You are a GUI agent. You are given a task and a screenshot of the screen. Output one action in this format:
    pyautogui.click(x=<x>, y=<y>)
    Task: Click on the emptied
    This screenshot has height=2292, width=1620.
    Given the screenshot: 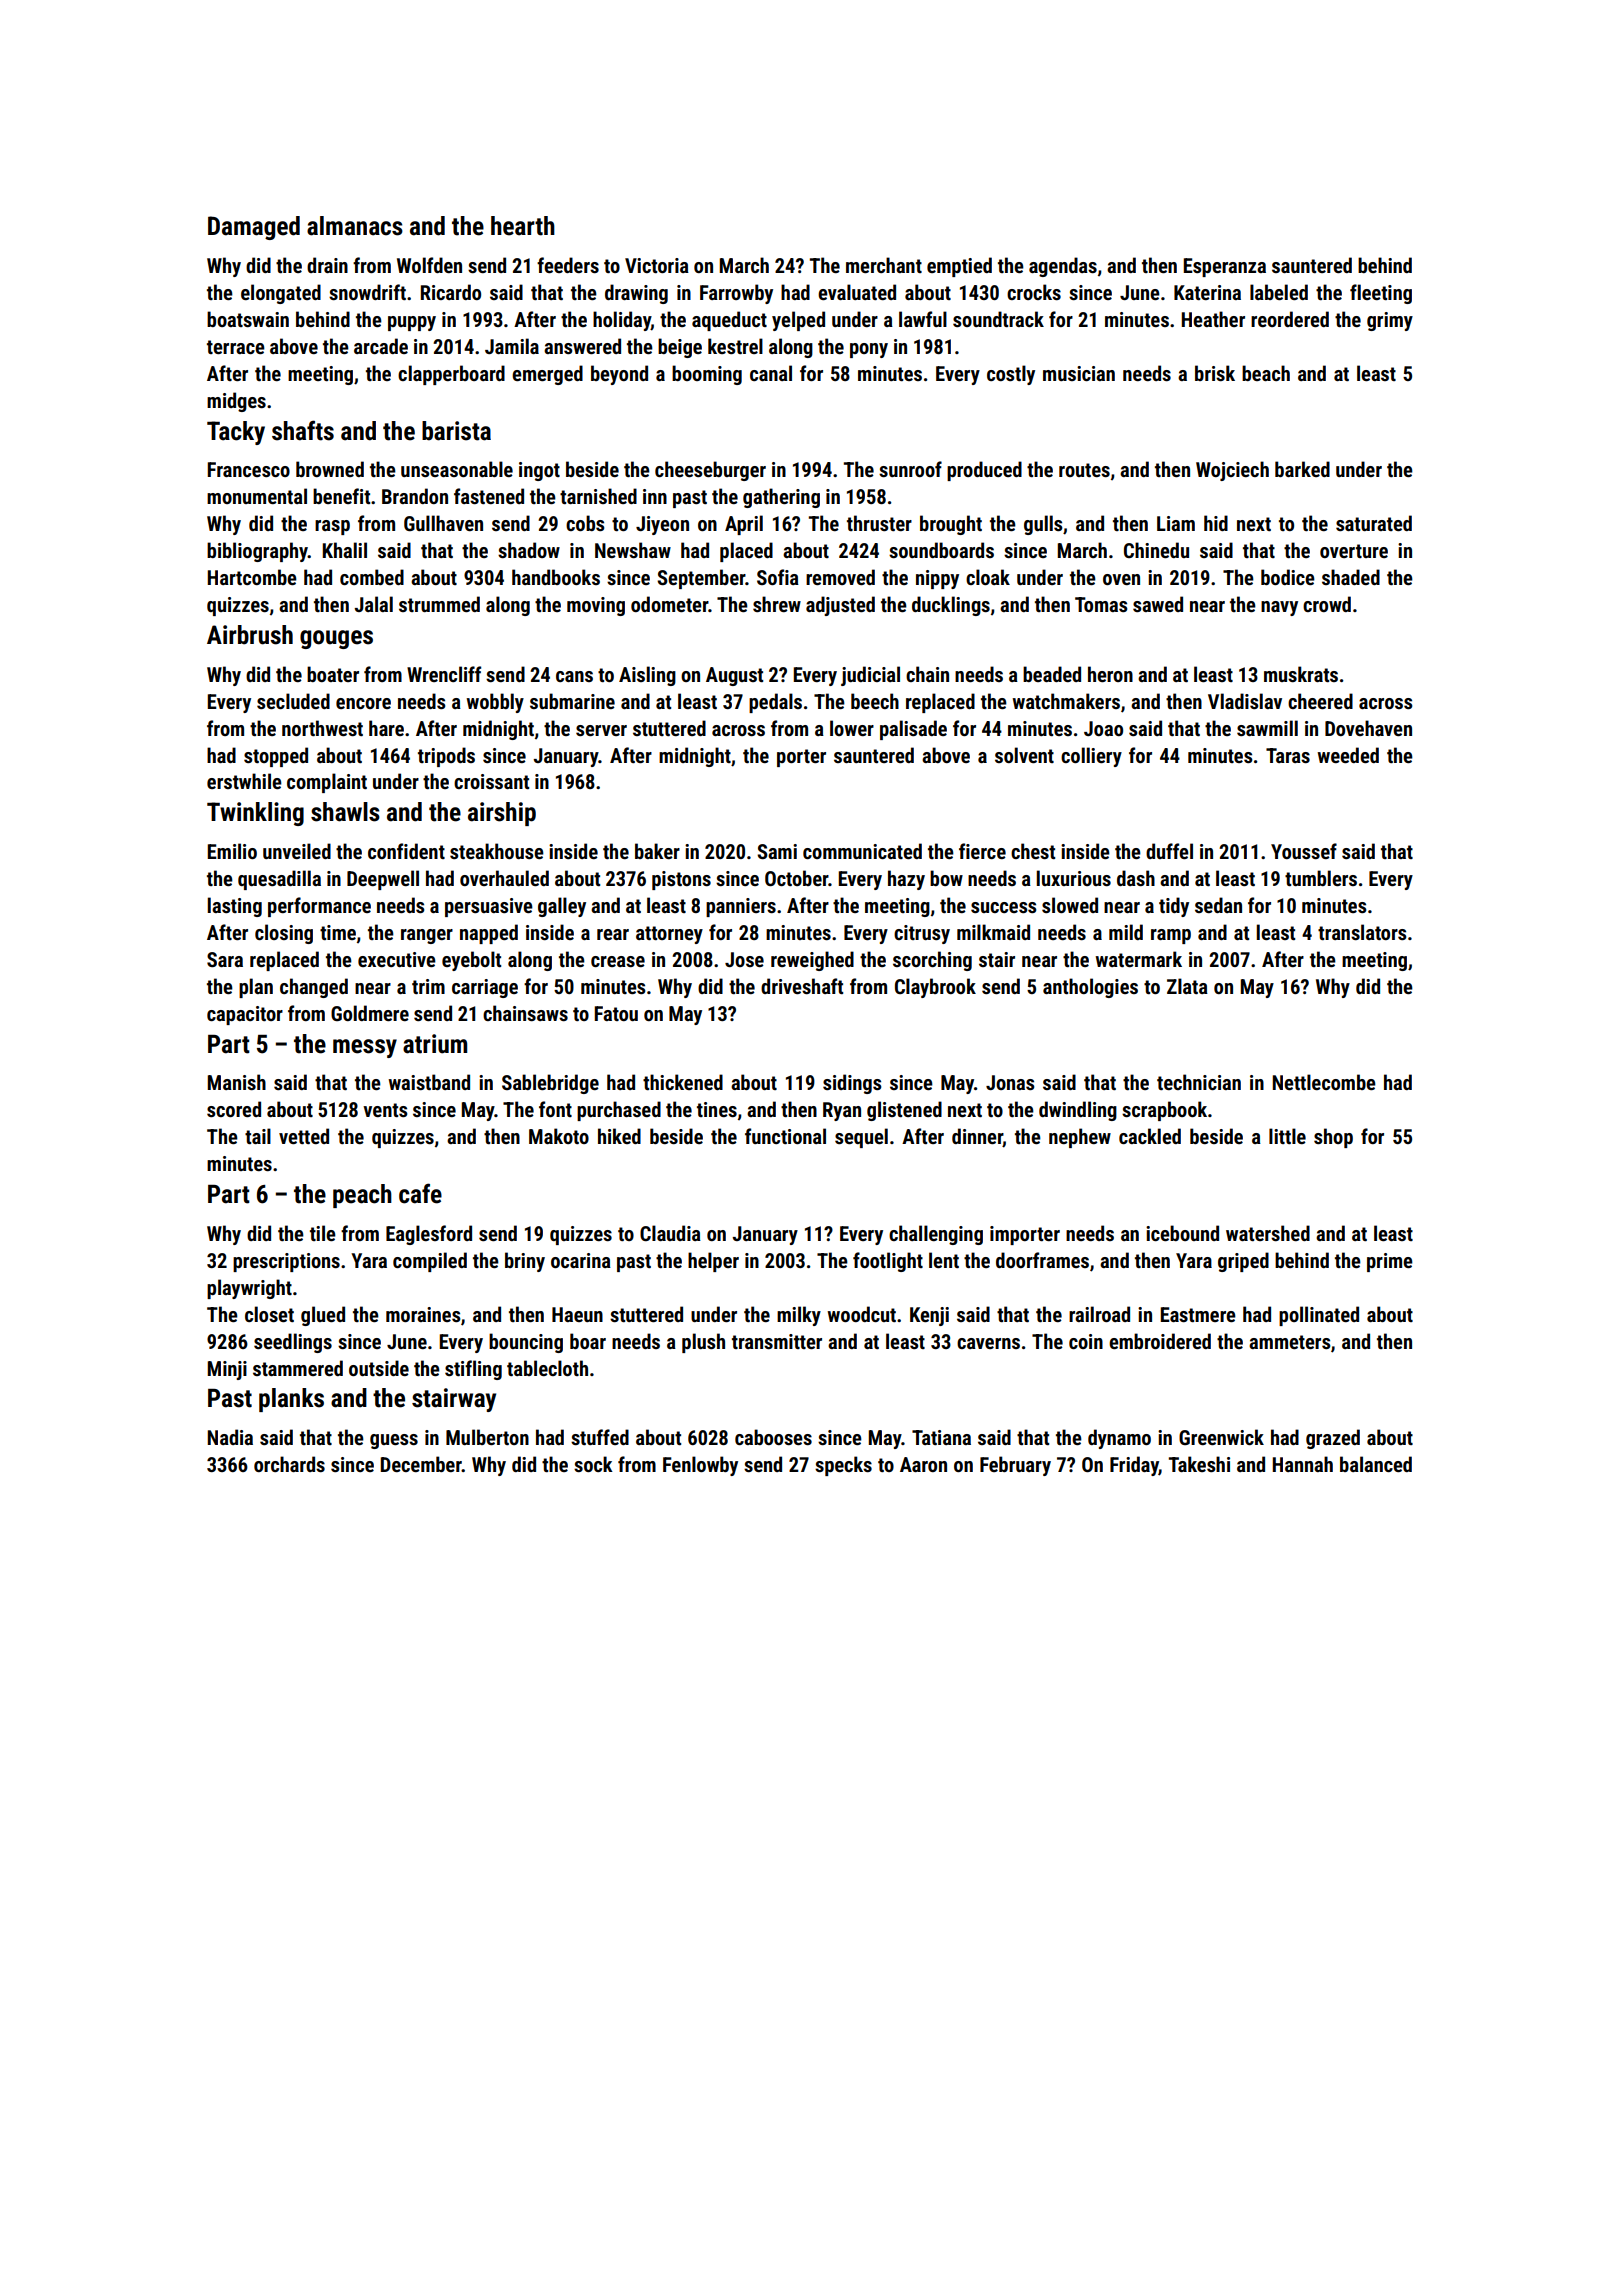 What is the action you would take?
    pyautogui.click(x=959, y=267)
